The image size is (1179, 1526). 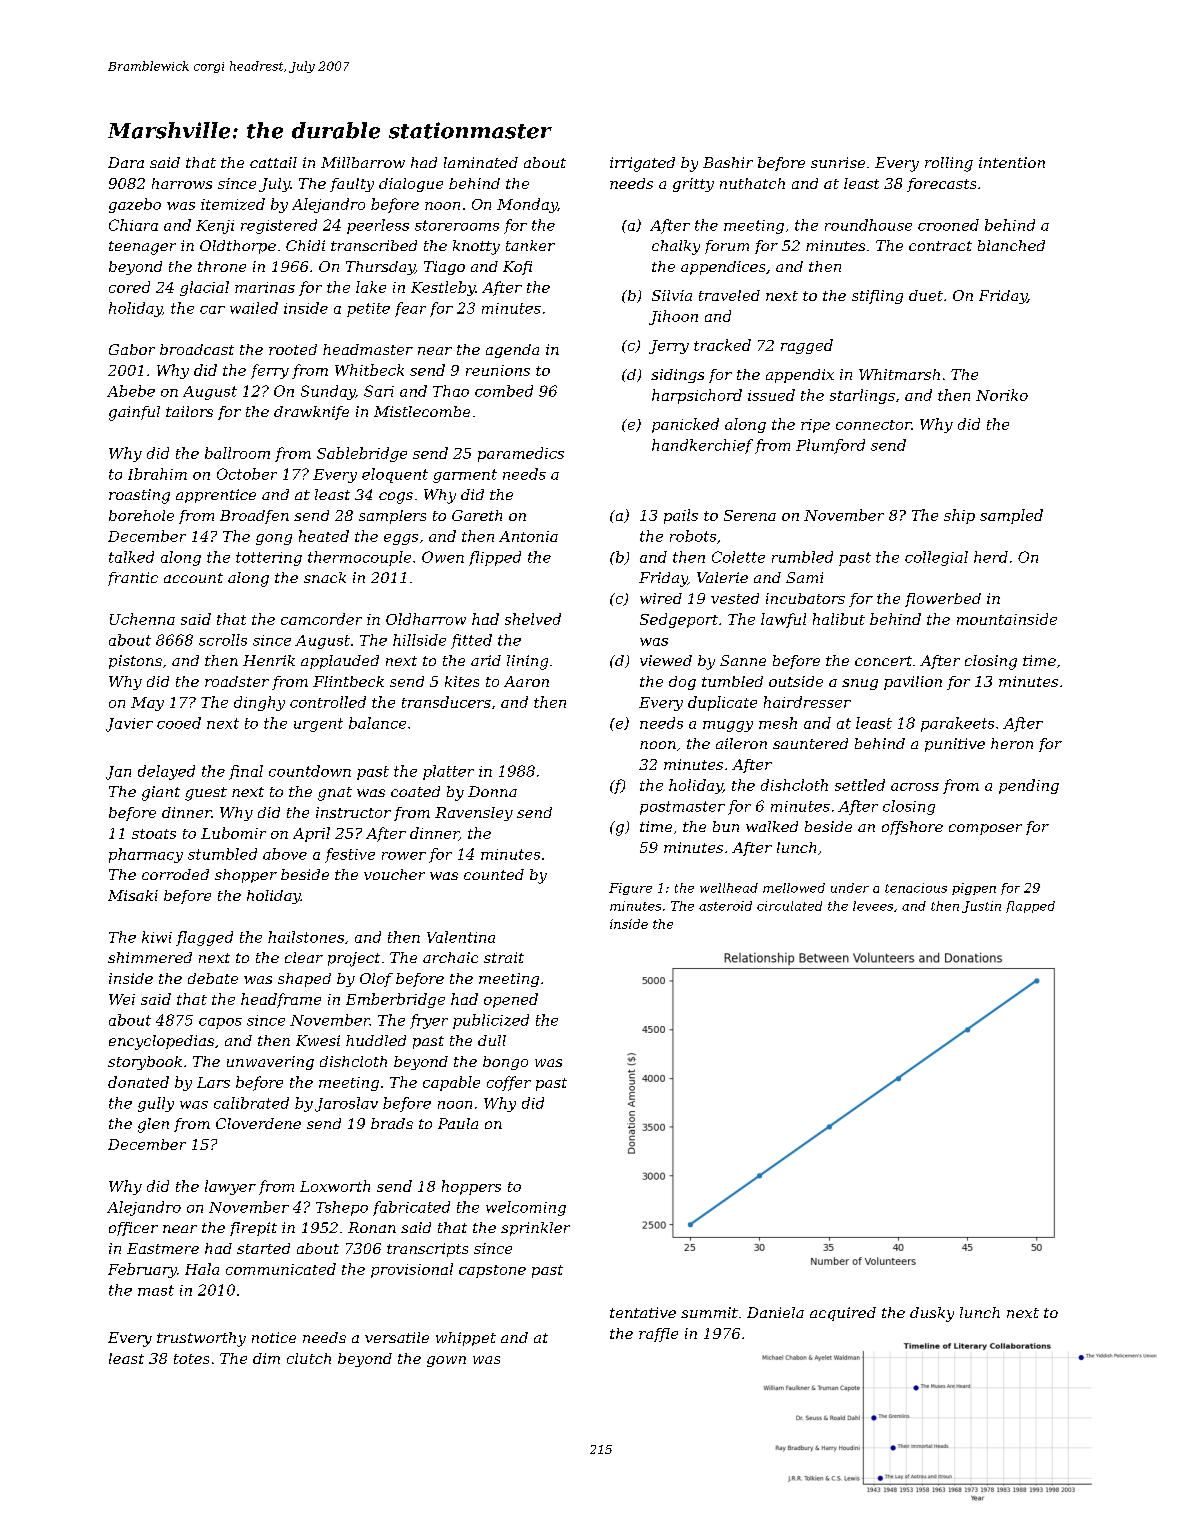 What do you see at coordinates (446, 1361) in the page?
I see `gown` at bounding box center [446, 1361].
